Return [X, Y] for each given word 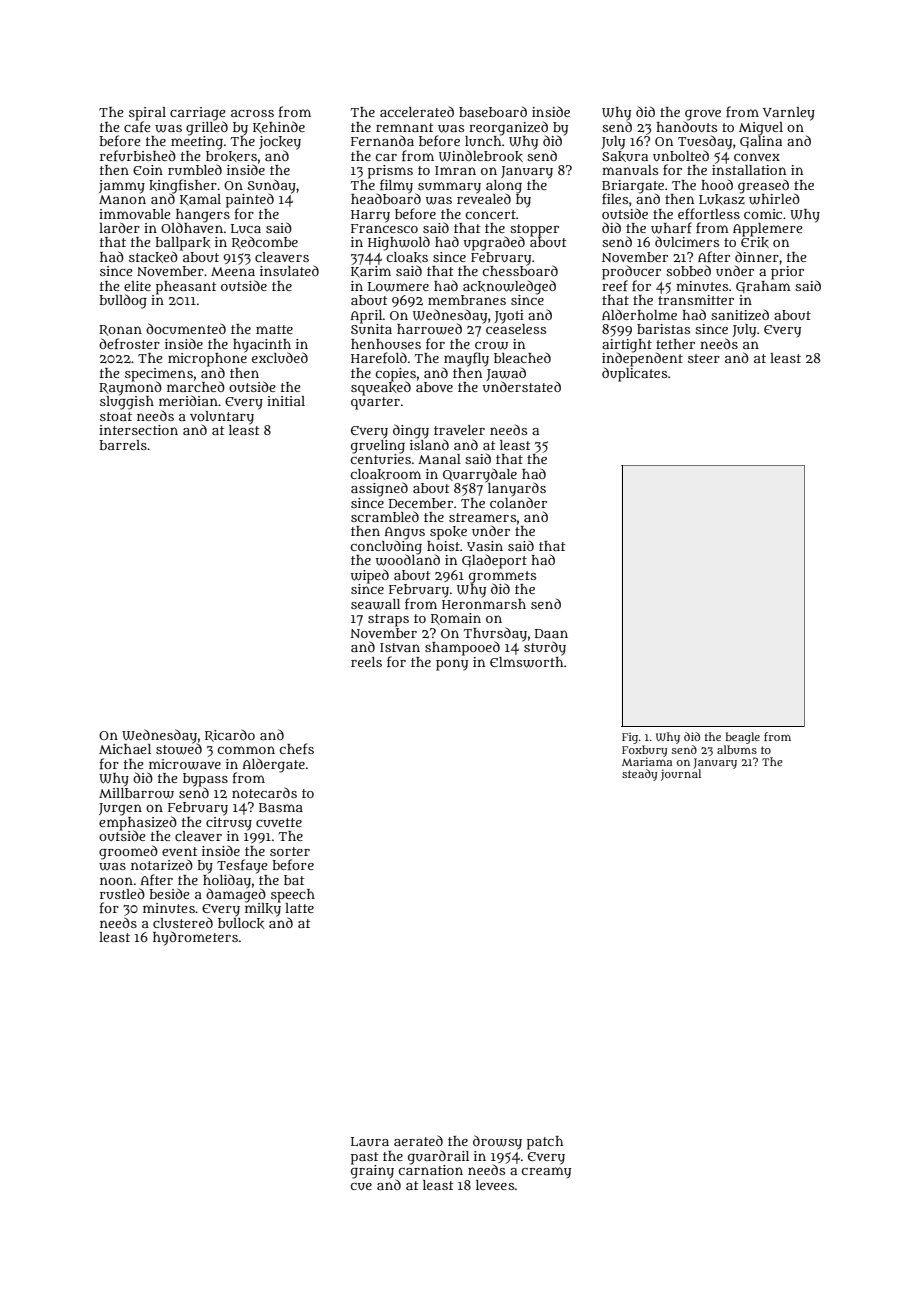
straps [388, 620]
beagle [743, 738]
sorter [290, 851]
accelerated [417, 111]
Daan [551, 633]
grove [703, 115]
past [364, 1158]
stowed [179, 749]
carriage [198, 114]
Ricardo [230, 735]
